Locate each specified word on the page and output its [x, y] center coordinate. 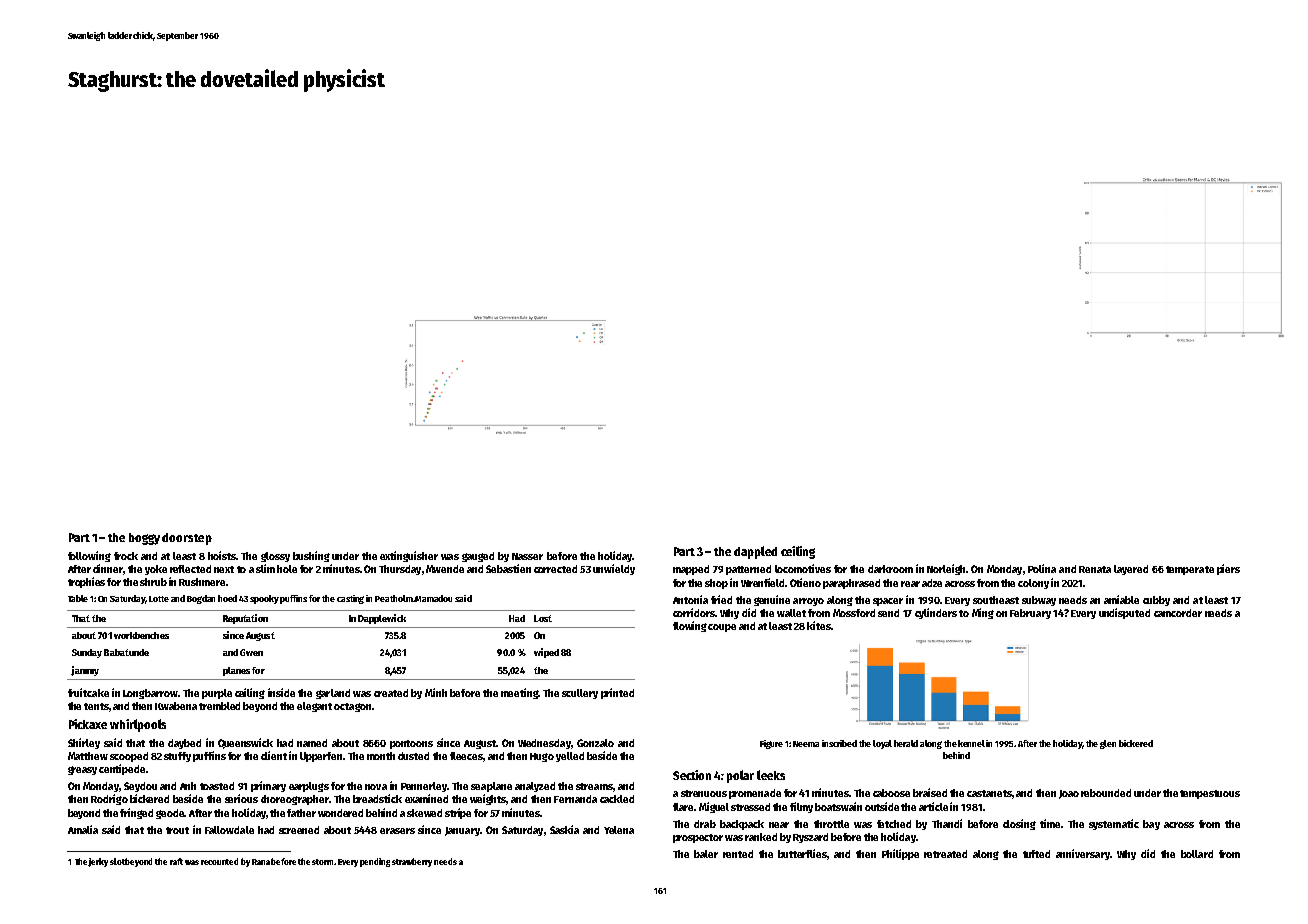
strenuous [704, 793]
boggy [144, 539]
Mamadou [434, 598]
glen [1108, 744]
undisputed [1124, 613]
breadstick [377, 798]
